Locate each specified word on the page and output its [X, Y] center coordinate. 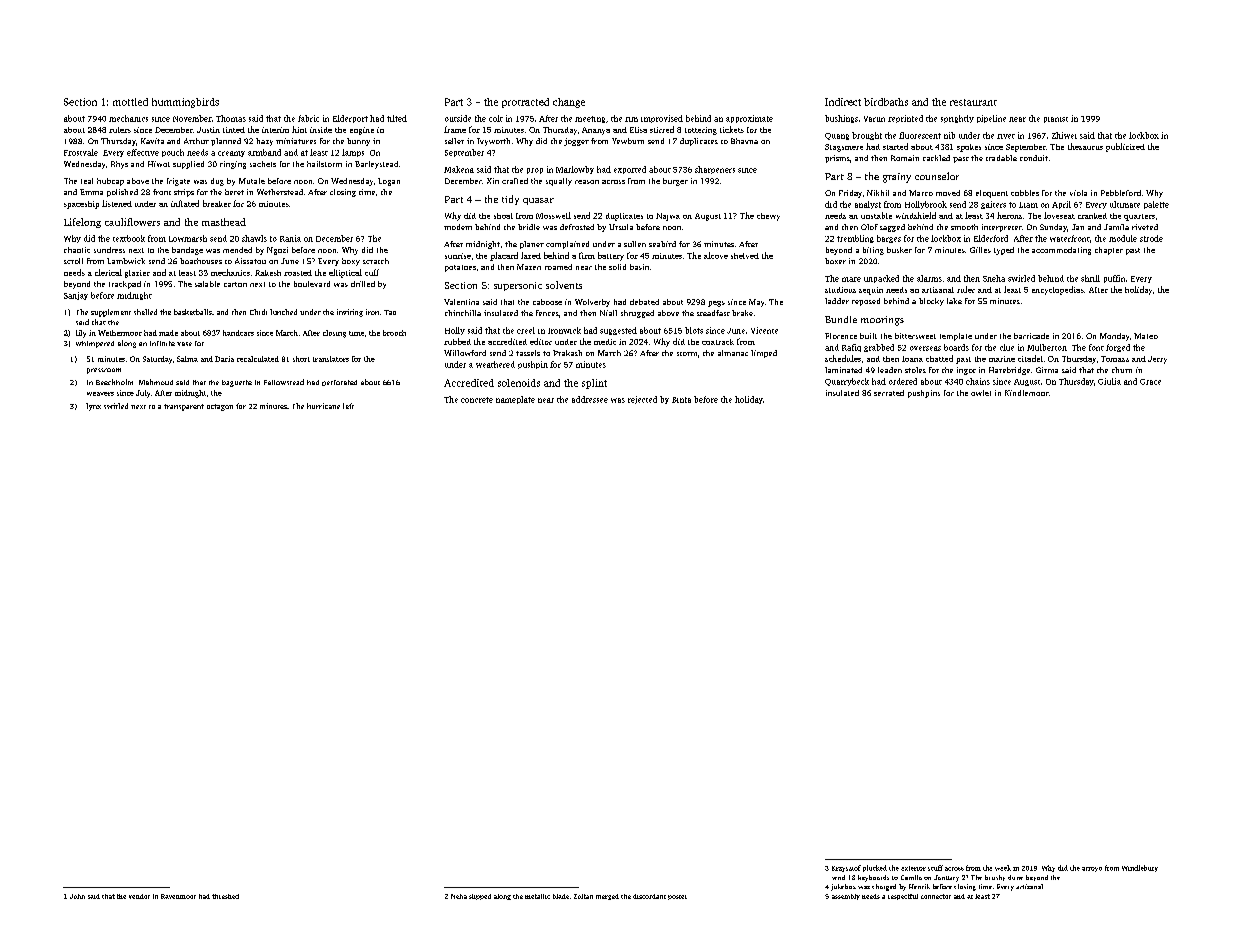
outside [458, 118]
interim [275, 130]
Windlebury [1140, 868]
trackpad [125, 285]
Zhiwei [1064, 135]
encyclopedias [1058, 290]
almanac [733, 353]
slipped [480, 897]
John [77, 896]
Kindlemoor [1027, 393]
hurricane [323, 406]
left [348, 406]
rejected [642, 400]
